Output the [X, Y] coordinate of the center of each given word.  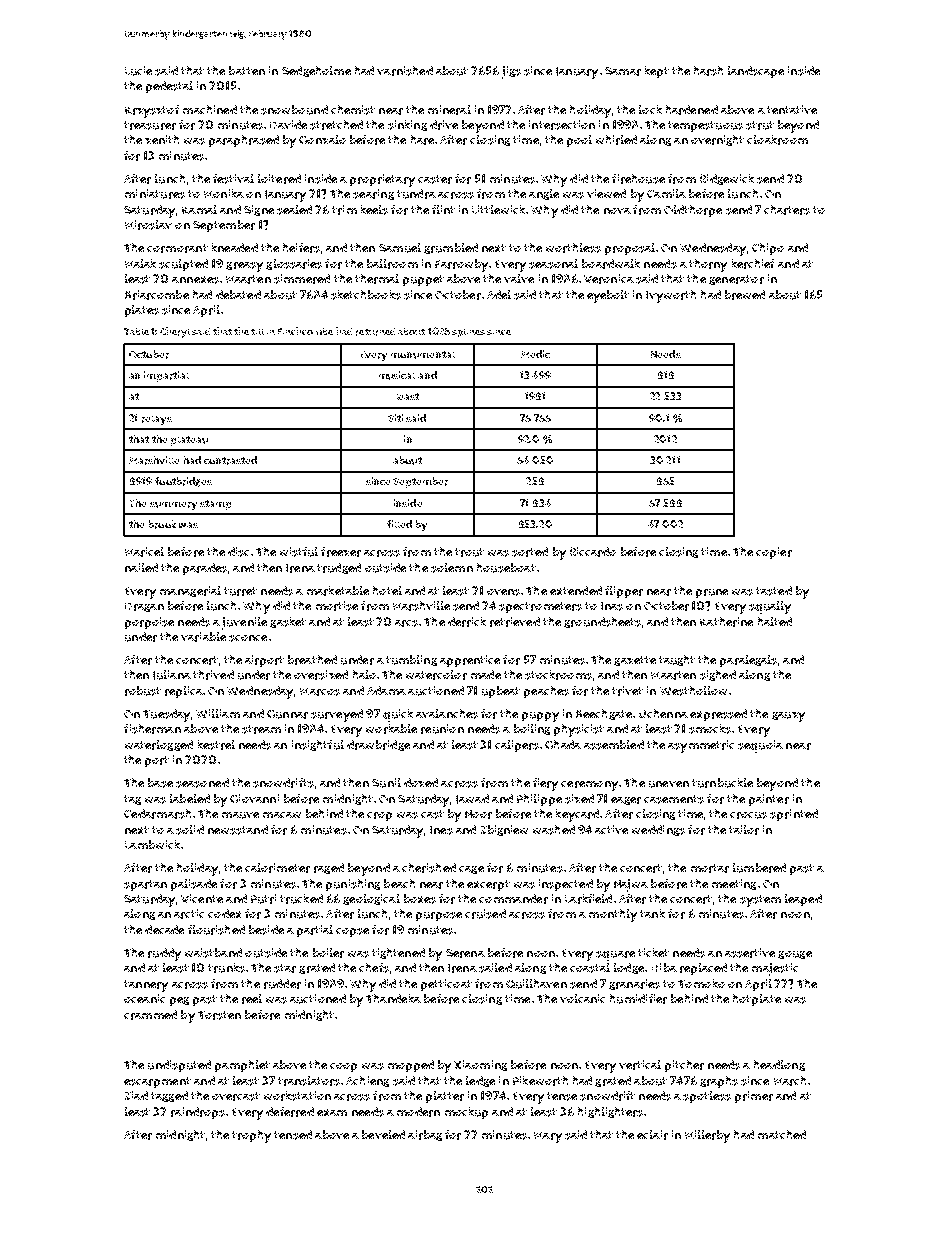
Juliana [172, 675]
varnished [405, 71]
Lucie [138, 71]
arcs [406, 623]
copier [774, 553]
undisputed [179, 1066]
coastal [590, 968]
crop [379, 816]
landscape [756, 72]
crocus [748, 815]
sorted [530, 552]
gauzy [788, 717]
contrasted [230, 460]
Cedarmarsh [157, 814]
